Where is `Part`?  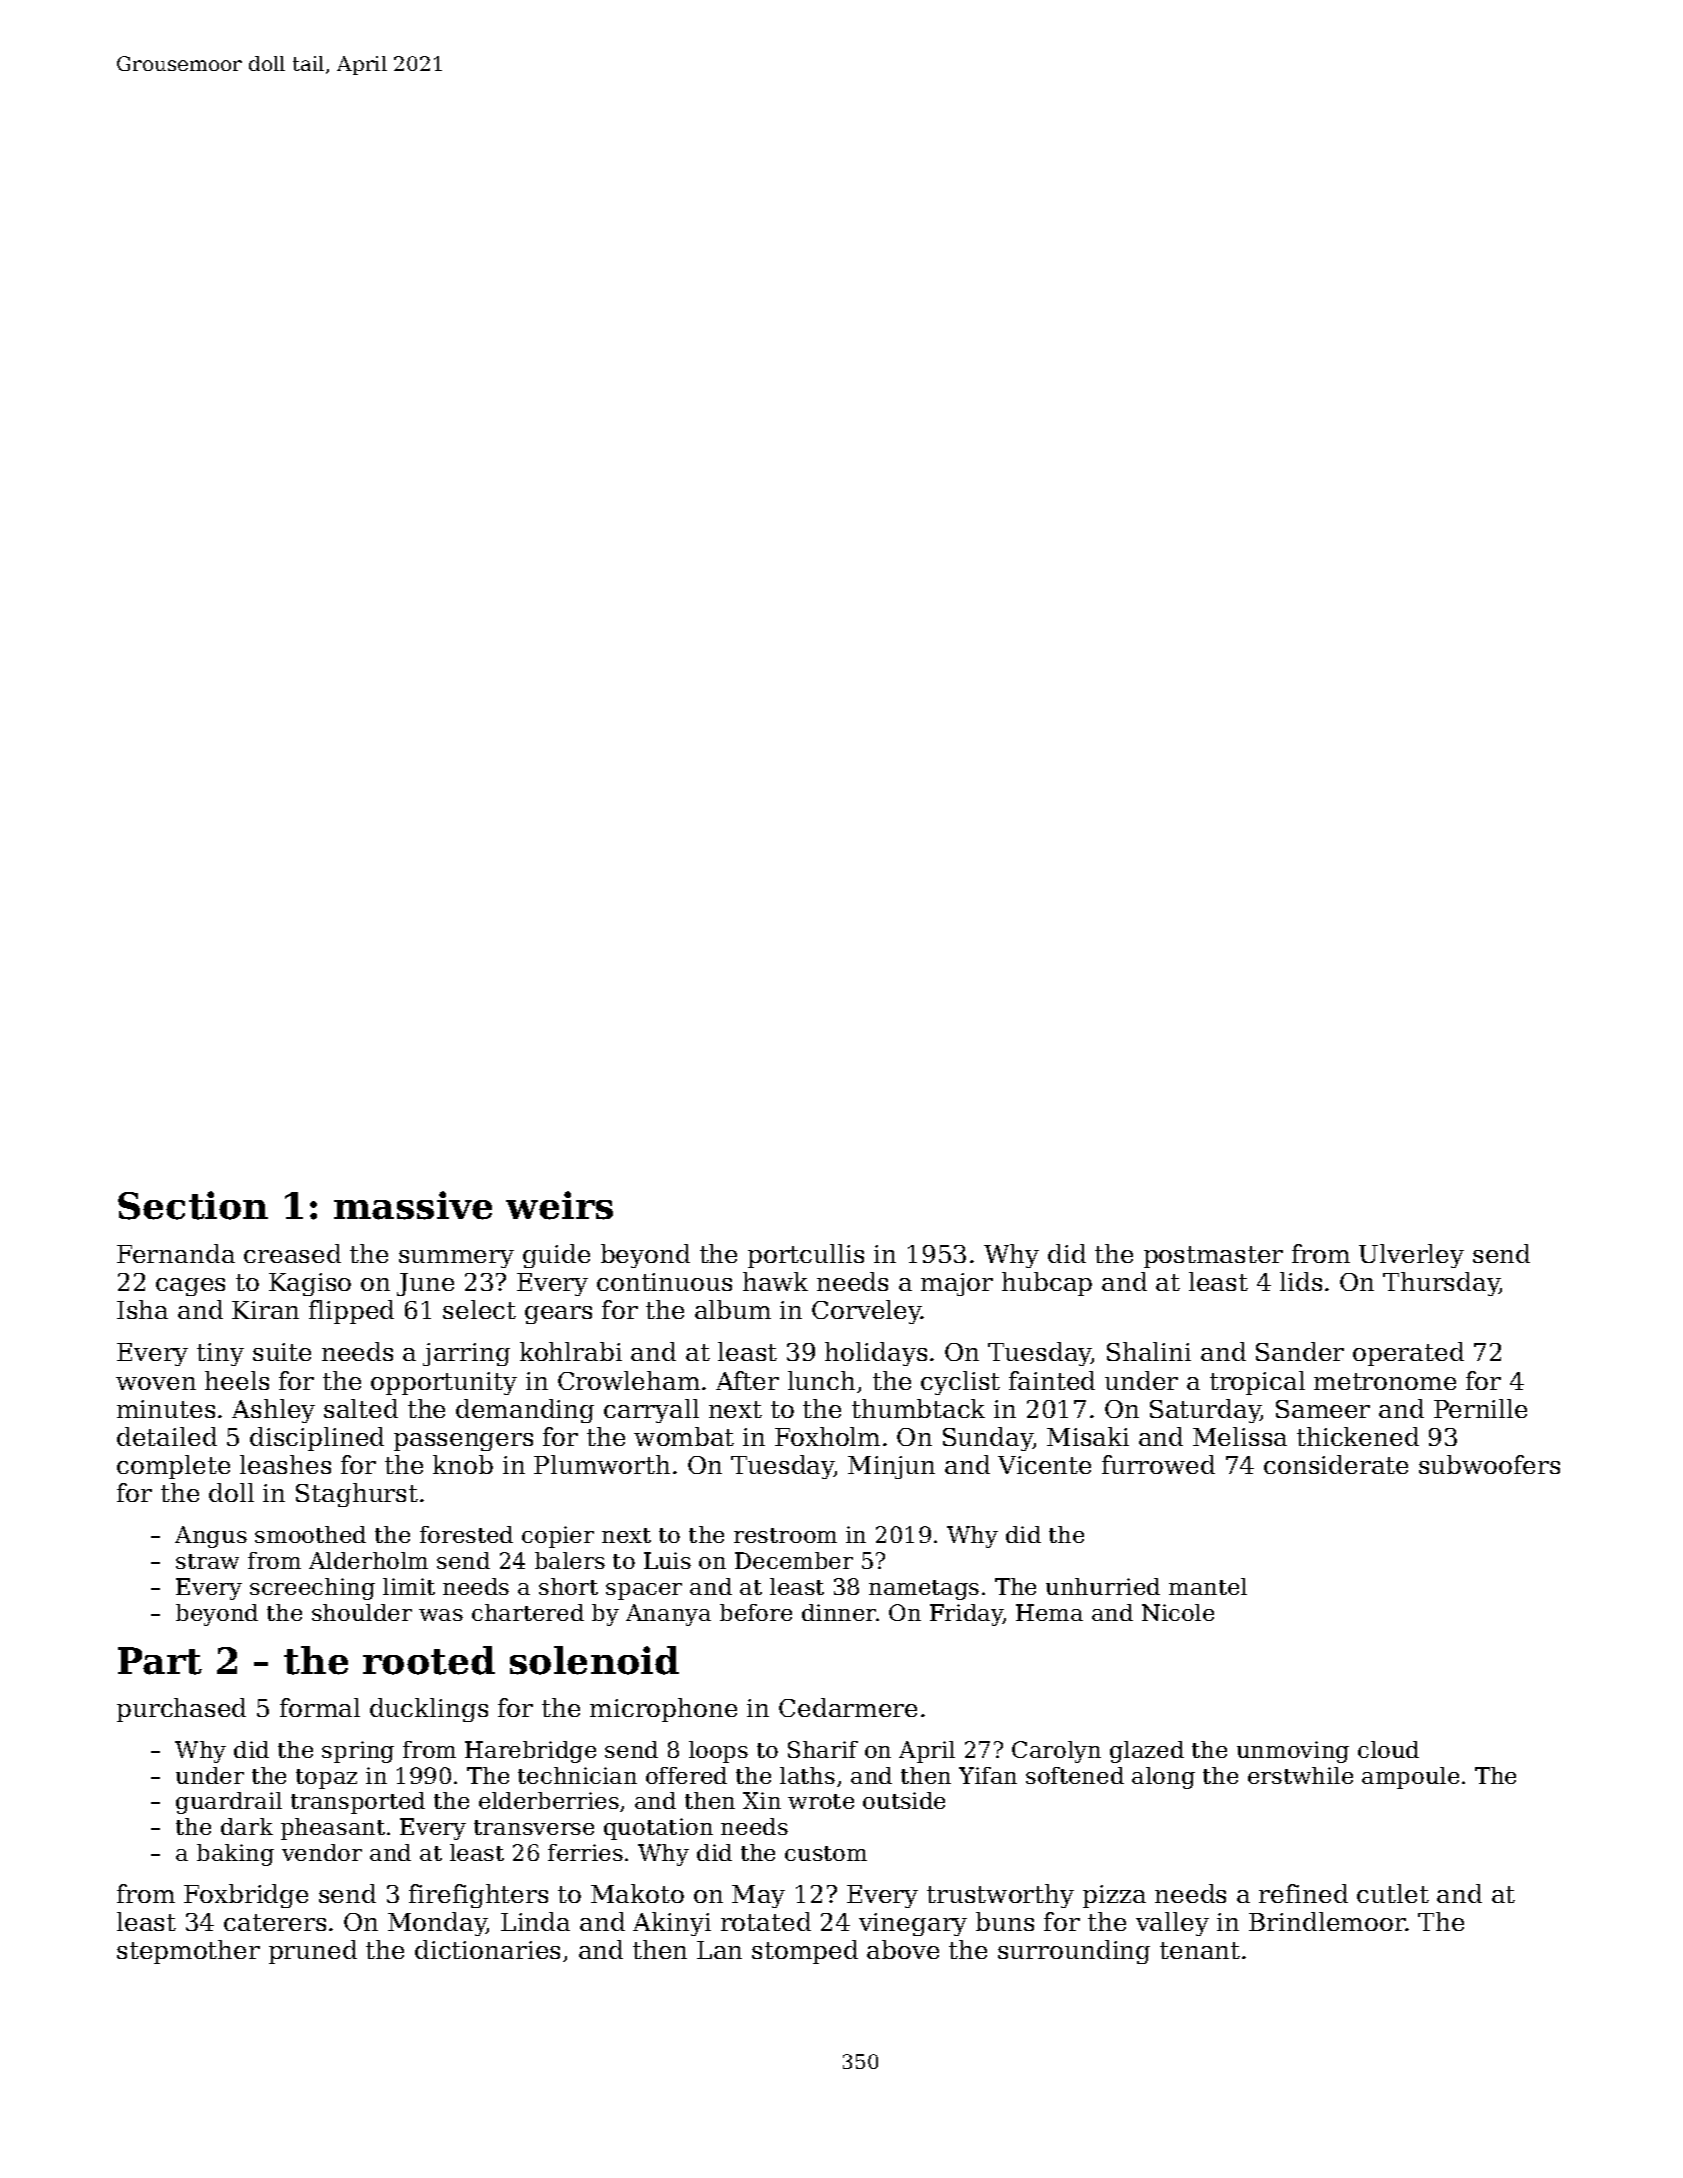 Part is located at coordinates (160, 1661).
